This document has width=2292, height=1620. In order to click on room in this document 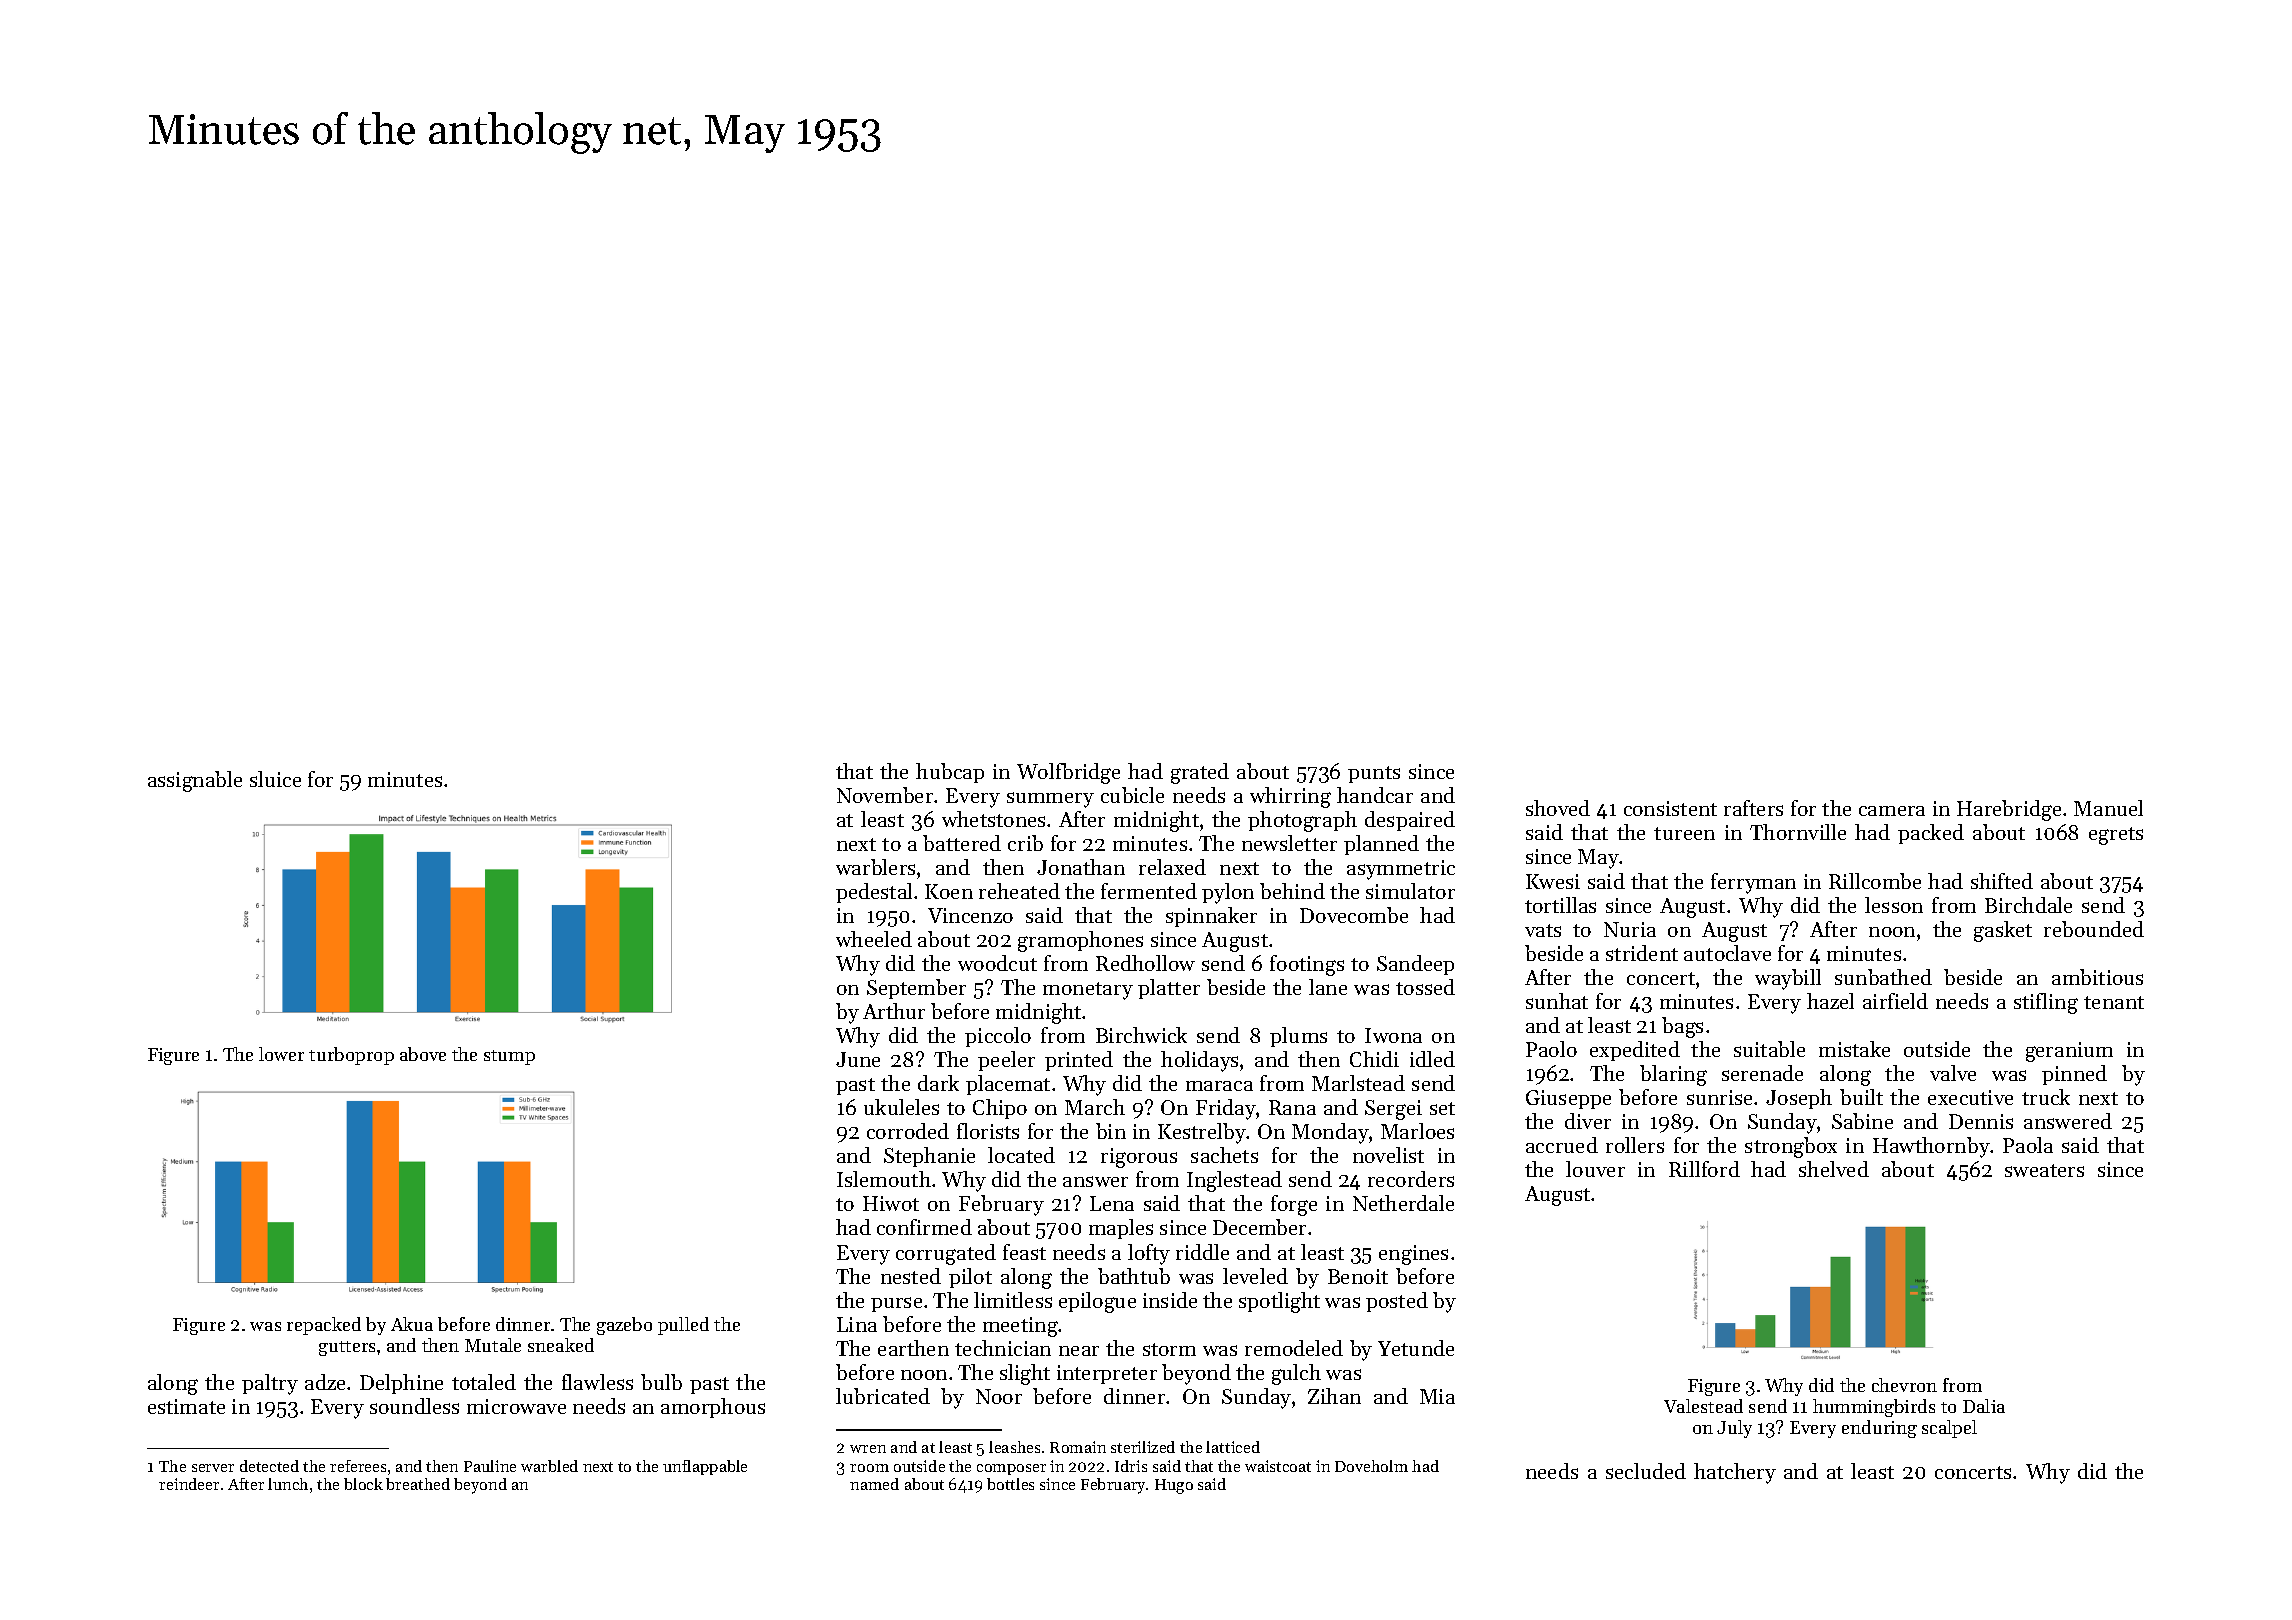, I will do `click(869, 1468)`.
